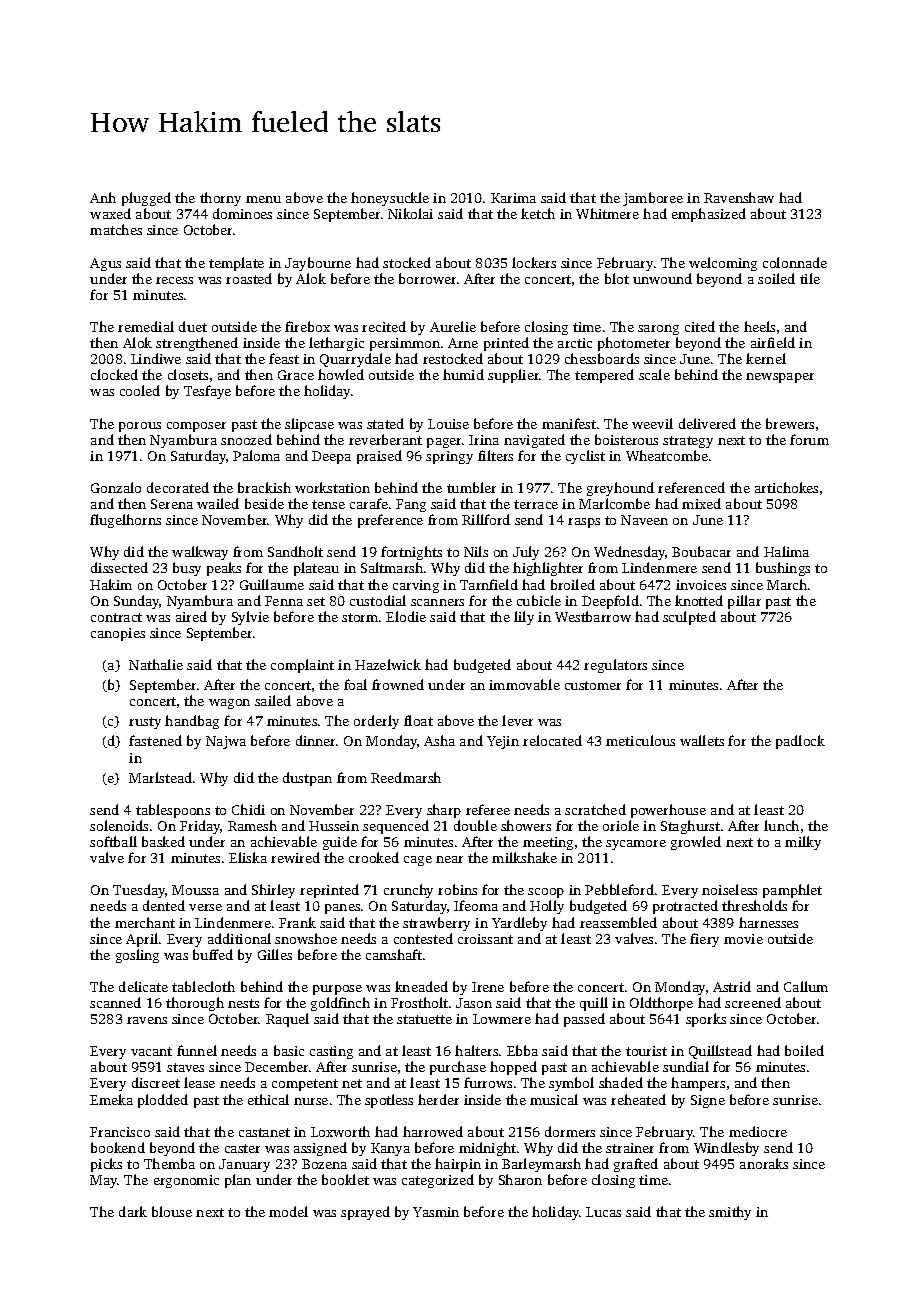  What do you see at coordinates (640, 740) in the page?
I see `meticulous` at bounding box center [640, 740].
